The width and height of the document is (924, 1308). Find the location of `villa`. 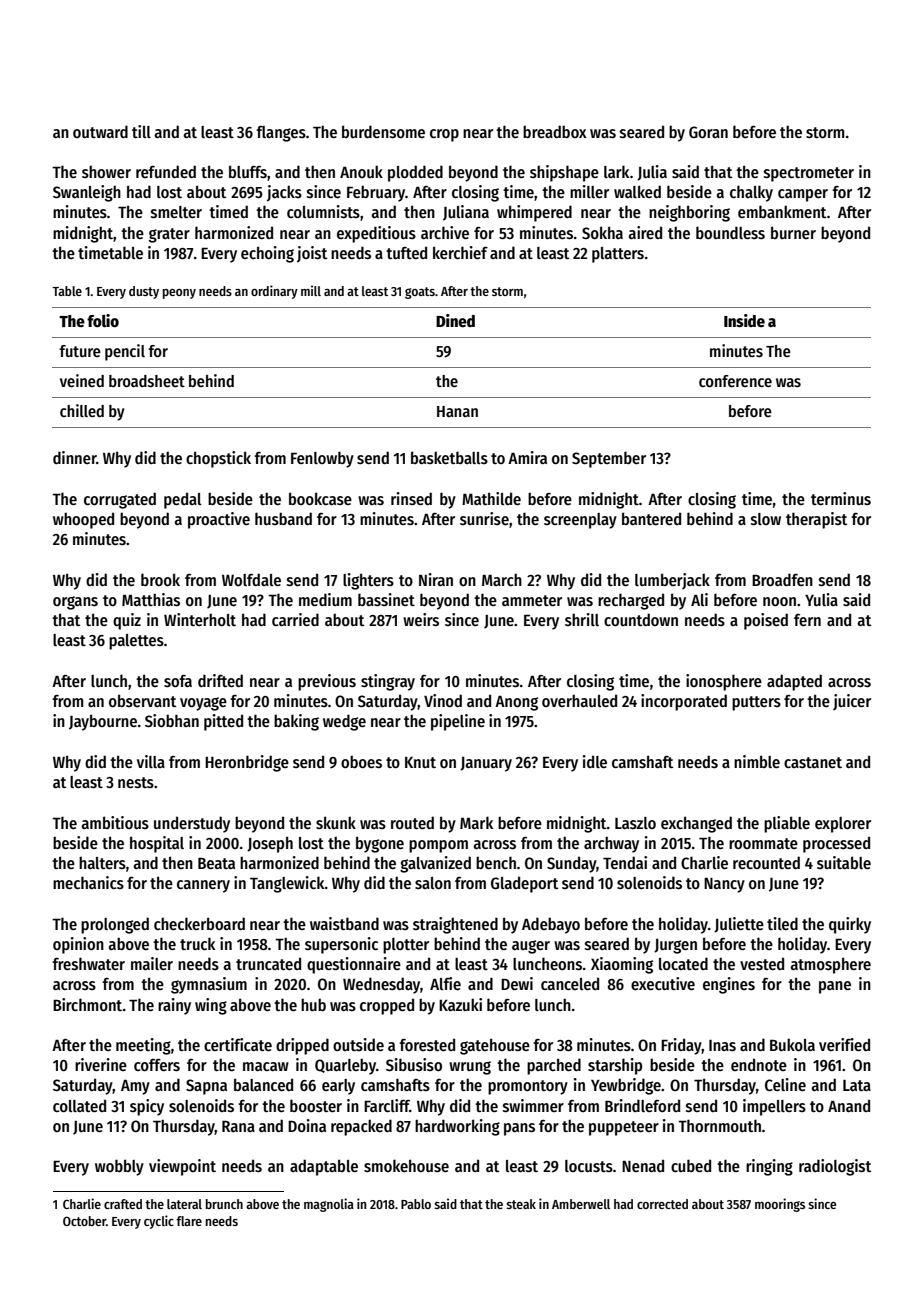

villa is located at coordinates (151, 761).
